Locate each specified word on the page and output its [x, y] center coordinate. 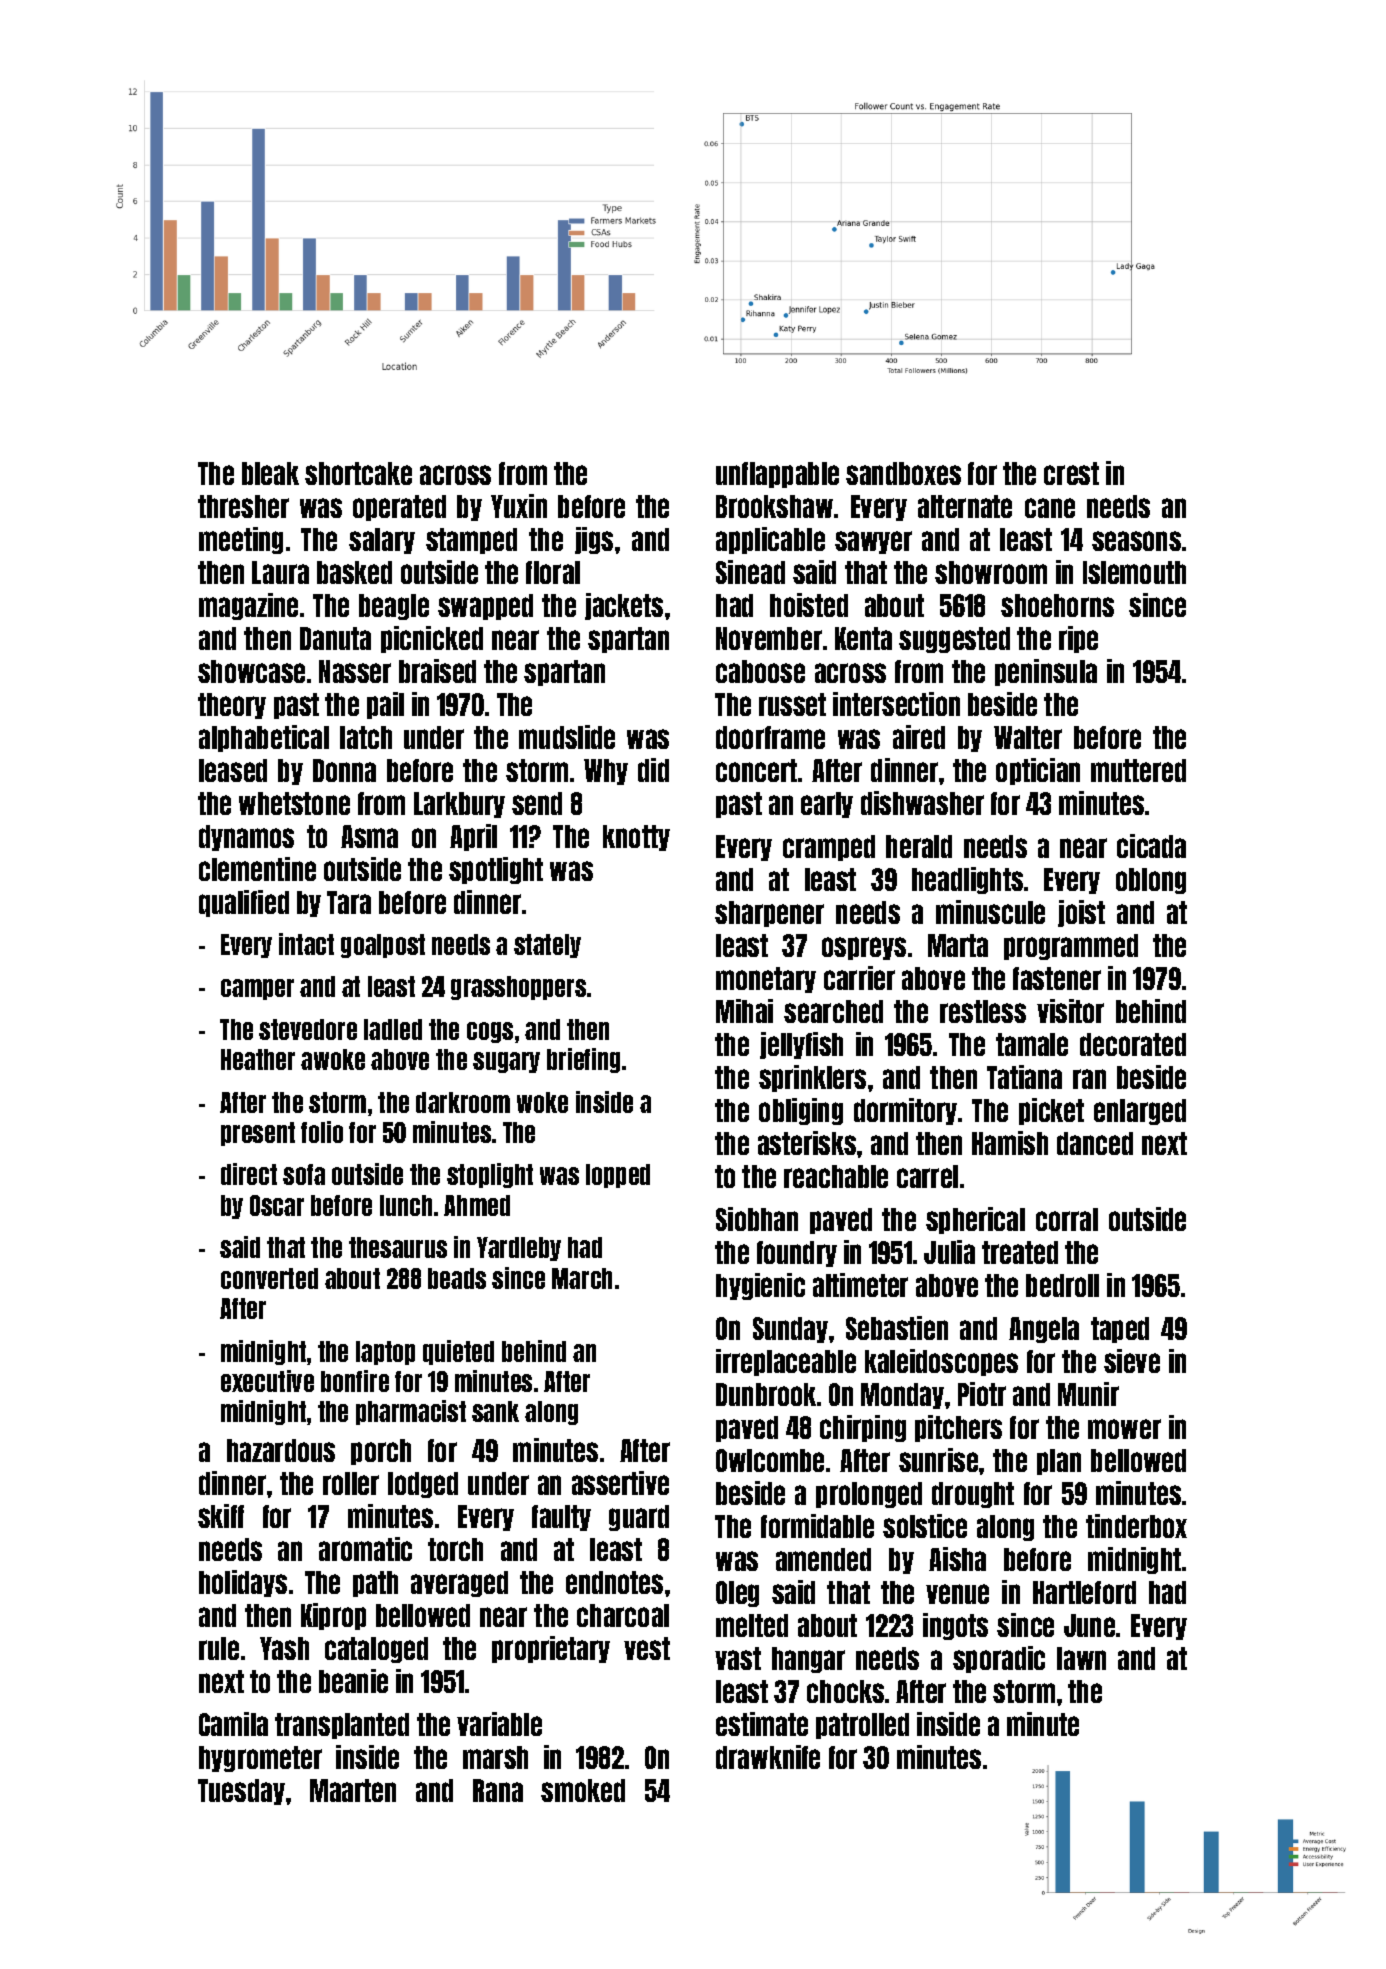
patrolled [862, 1726]
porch [381, 1452]
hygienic [760, 1286]
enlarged [1140, 1112]
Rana [498, 1790]
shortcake [358, 473]
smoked [583, 1790]
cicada [1151, 846]
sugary [506, 1062]
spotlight [496, 870]
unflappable [777, 475]
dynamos [246, 838]
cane [1050, 508]
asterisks [807, 1143]
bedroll [1062, 1285]
